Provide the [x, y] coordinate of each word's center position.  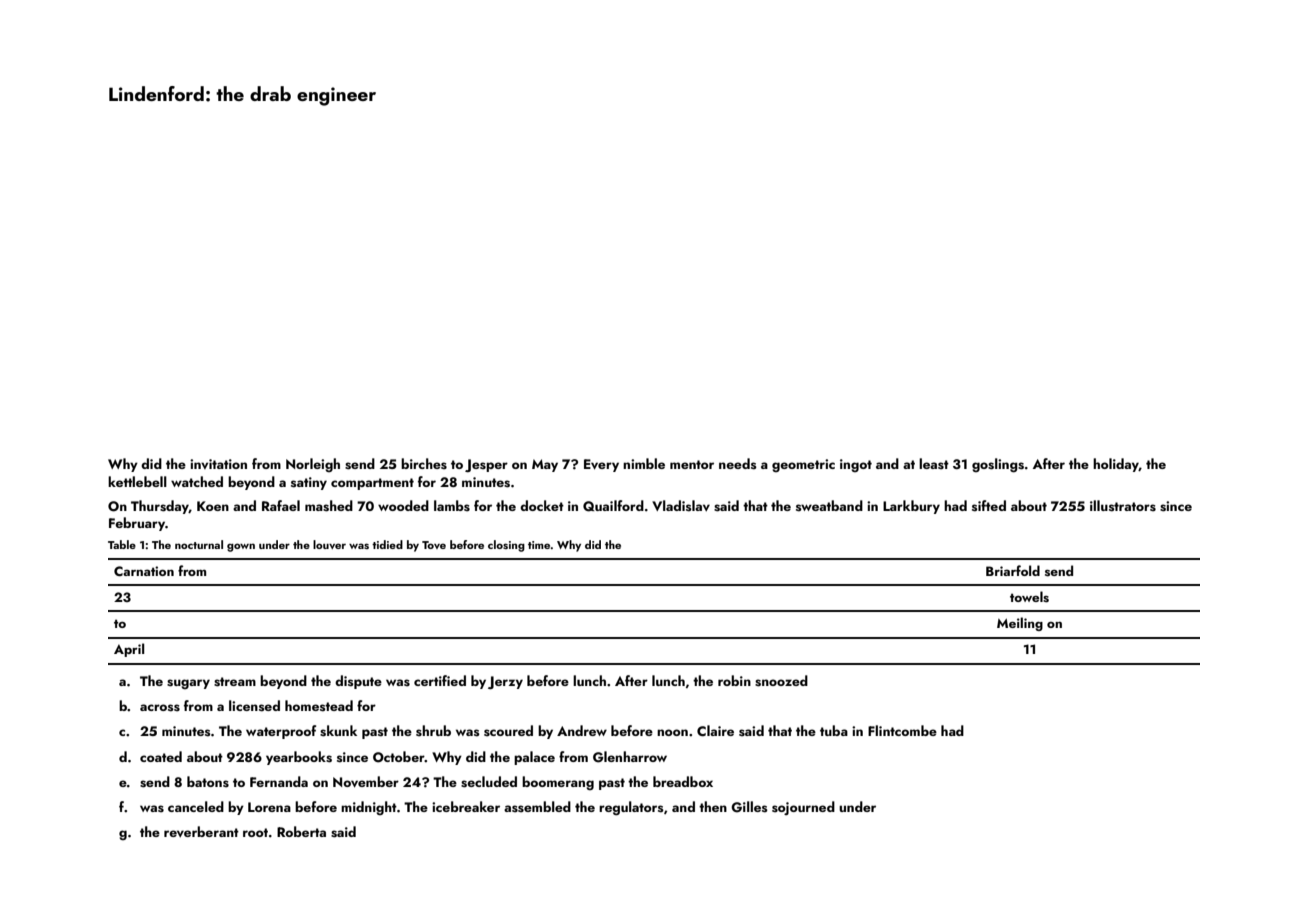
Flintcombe [902, 730]
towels [1029, 597]
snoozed [781, 681]
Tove [434, 545]
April [129, 650]
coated [161, 756]
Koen [213, 506]
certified [440, 680]
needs [738, 464]
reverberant [201, 831]
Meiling [1020, 624]
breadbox [683, 781]
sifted [989, 506]
